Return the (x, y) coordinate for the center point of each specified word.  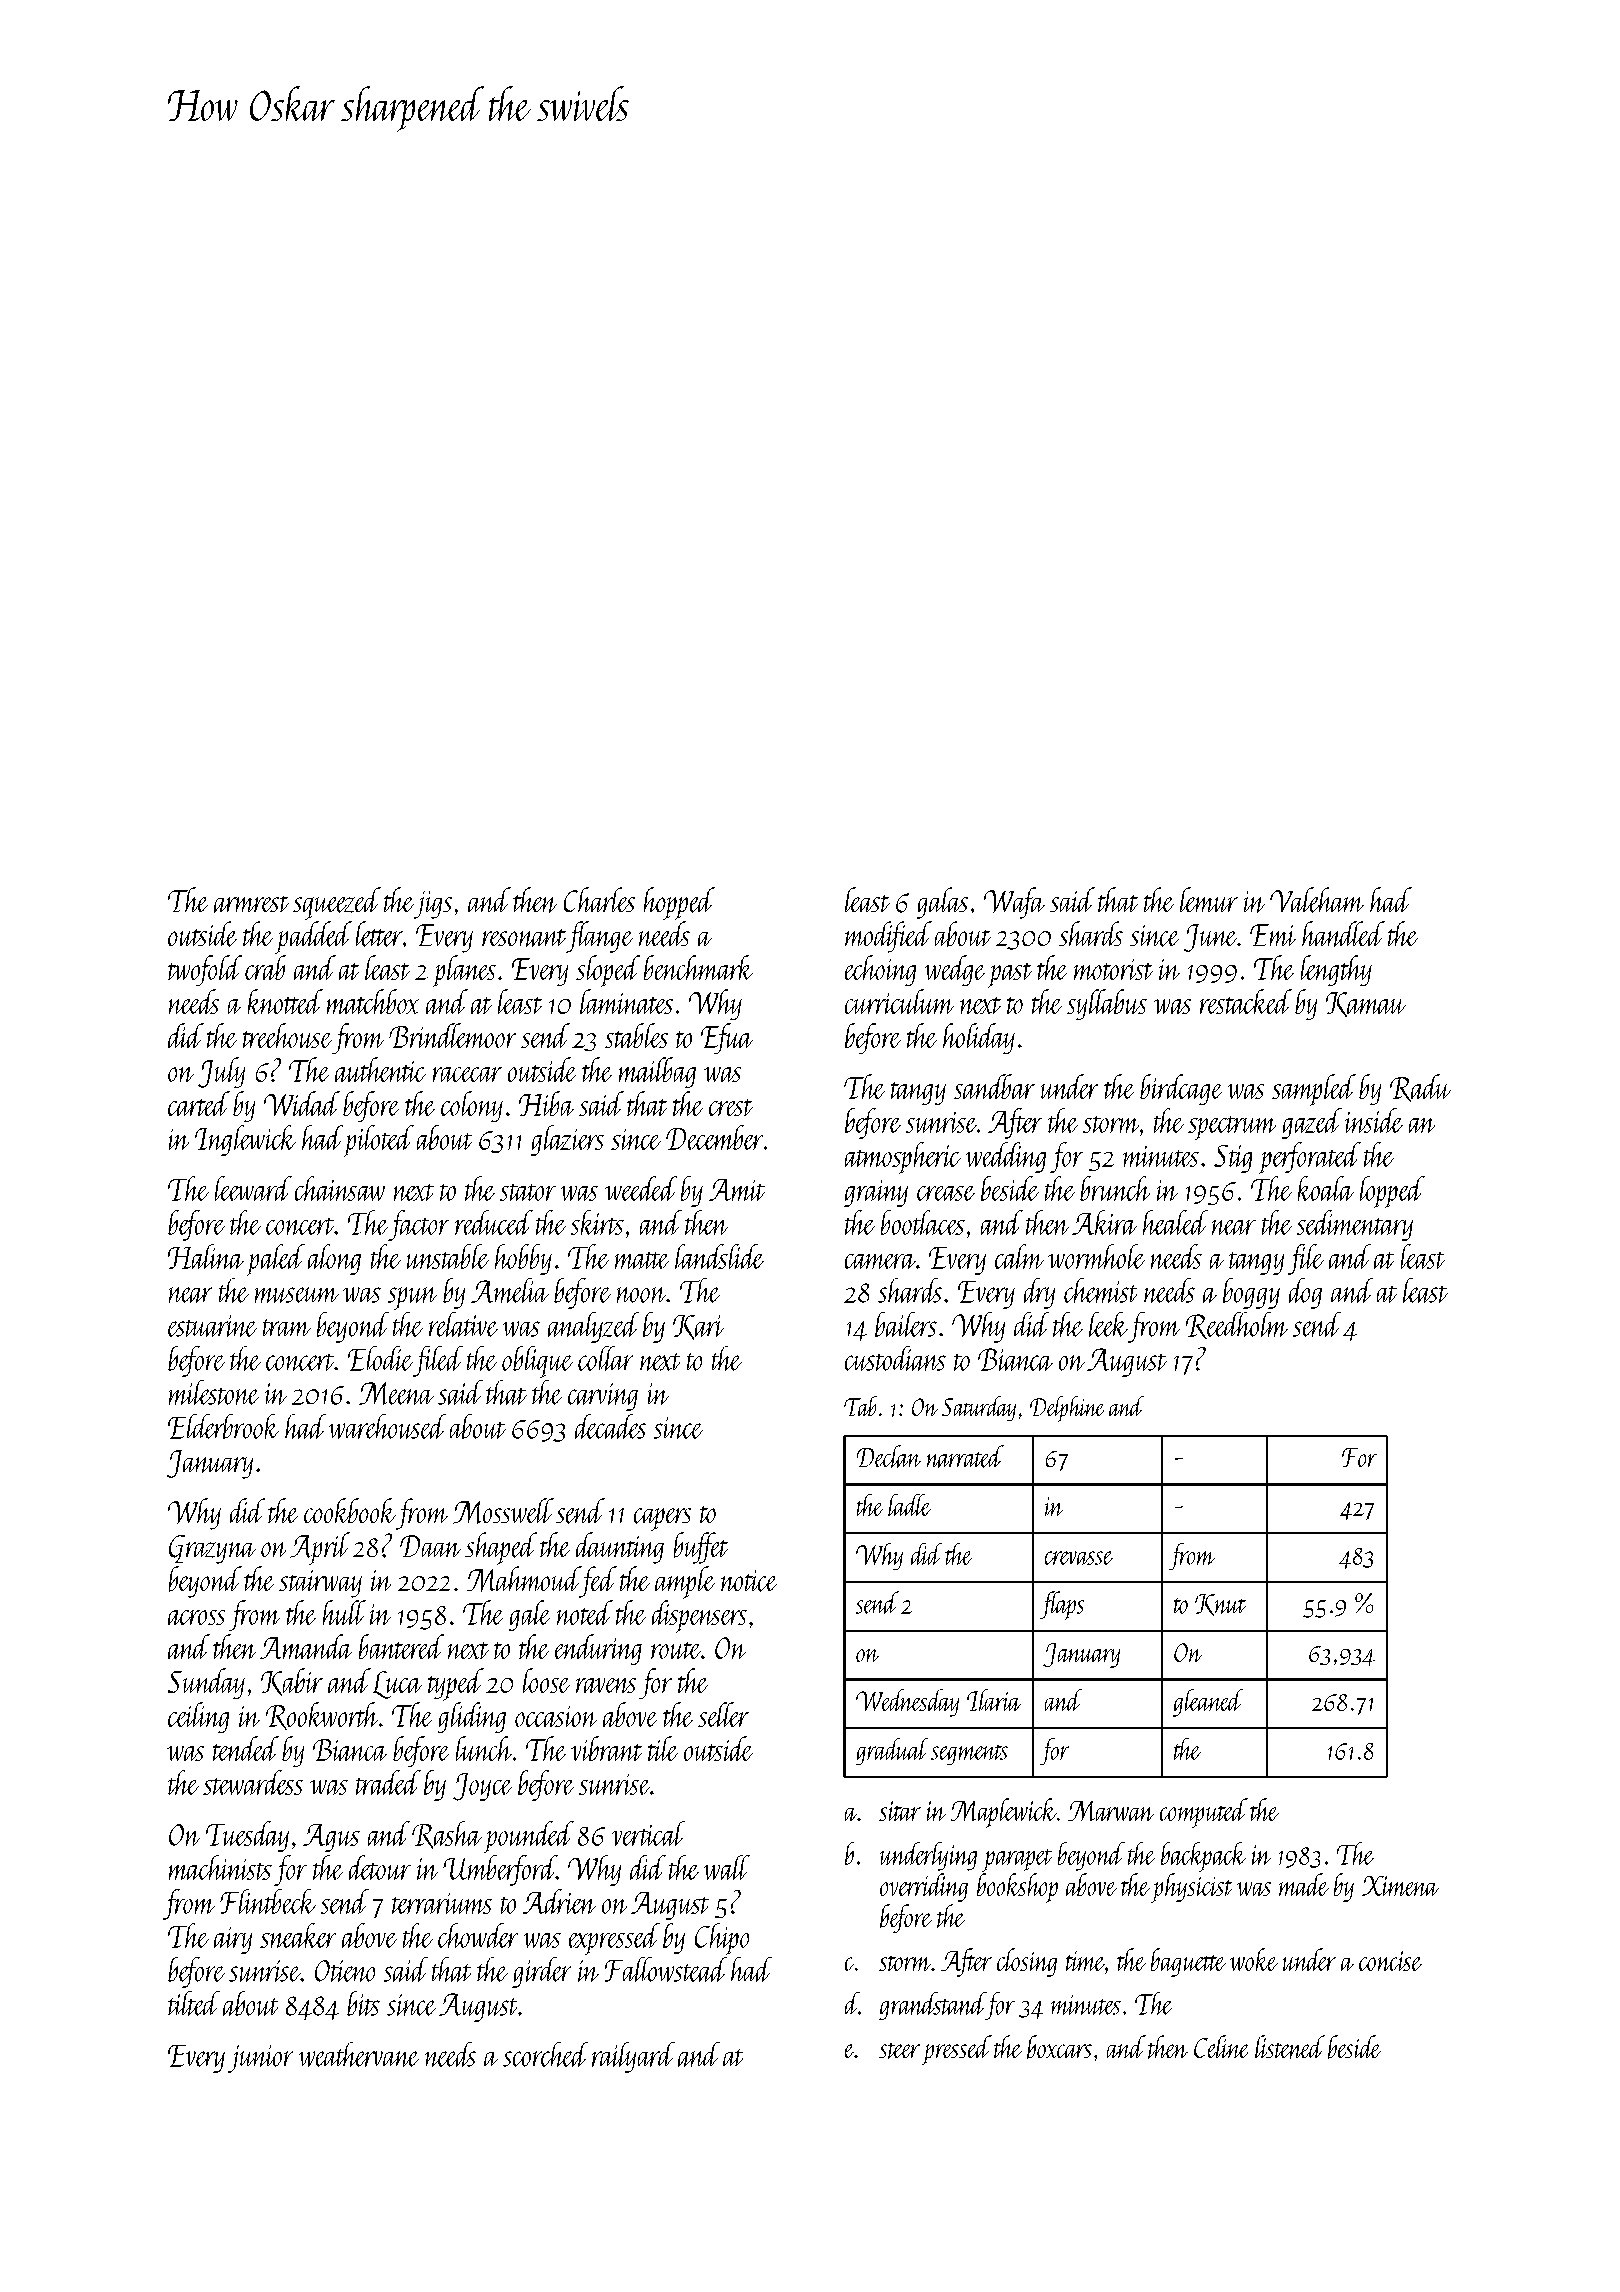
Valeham (1317, 900)
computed (1204, 1813)
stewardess (253, 1782)
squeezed (337, 903)
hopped (679, 903)
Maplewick (1004, 1813)
